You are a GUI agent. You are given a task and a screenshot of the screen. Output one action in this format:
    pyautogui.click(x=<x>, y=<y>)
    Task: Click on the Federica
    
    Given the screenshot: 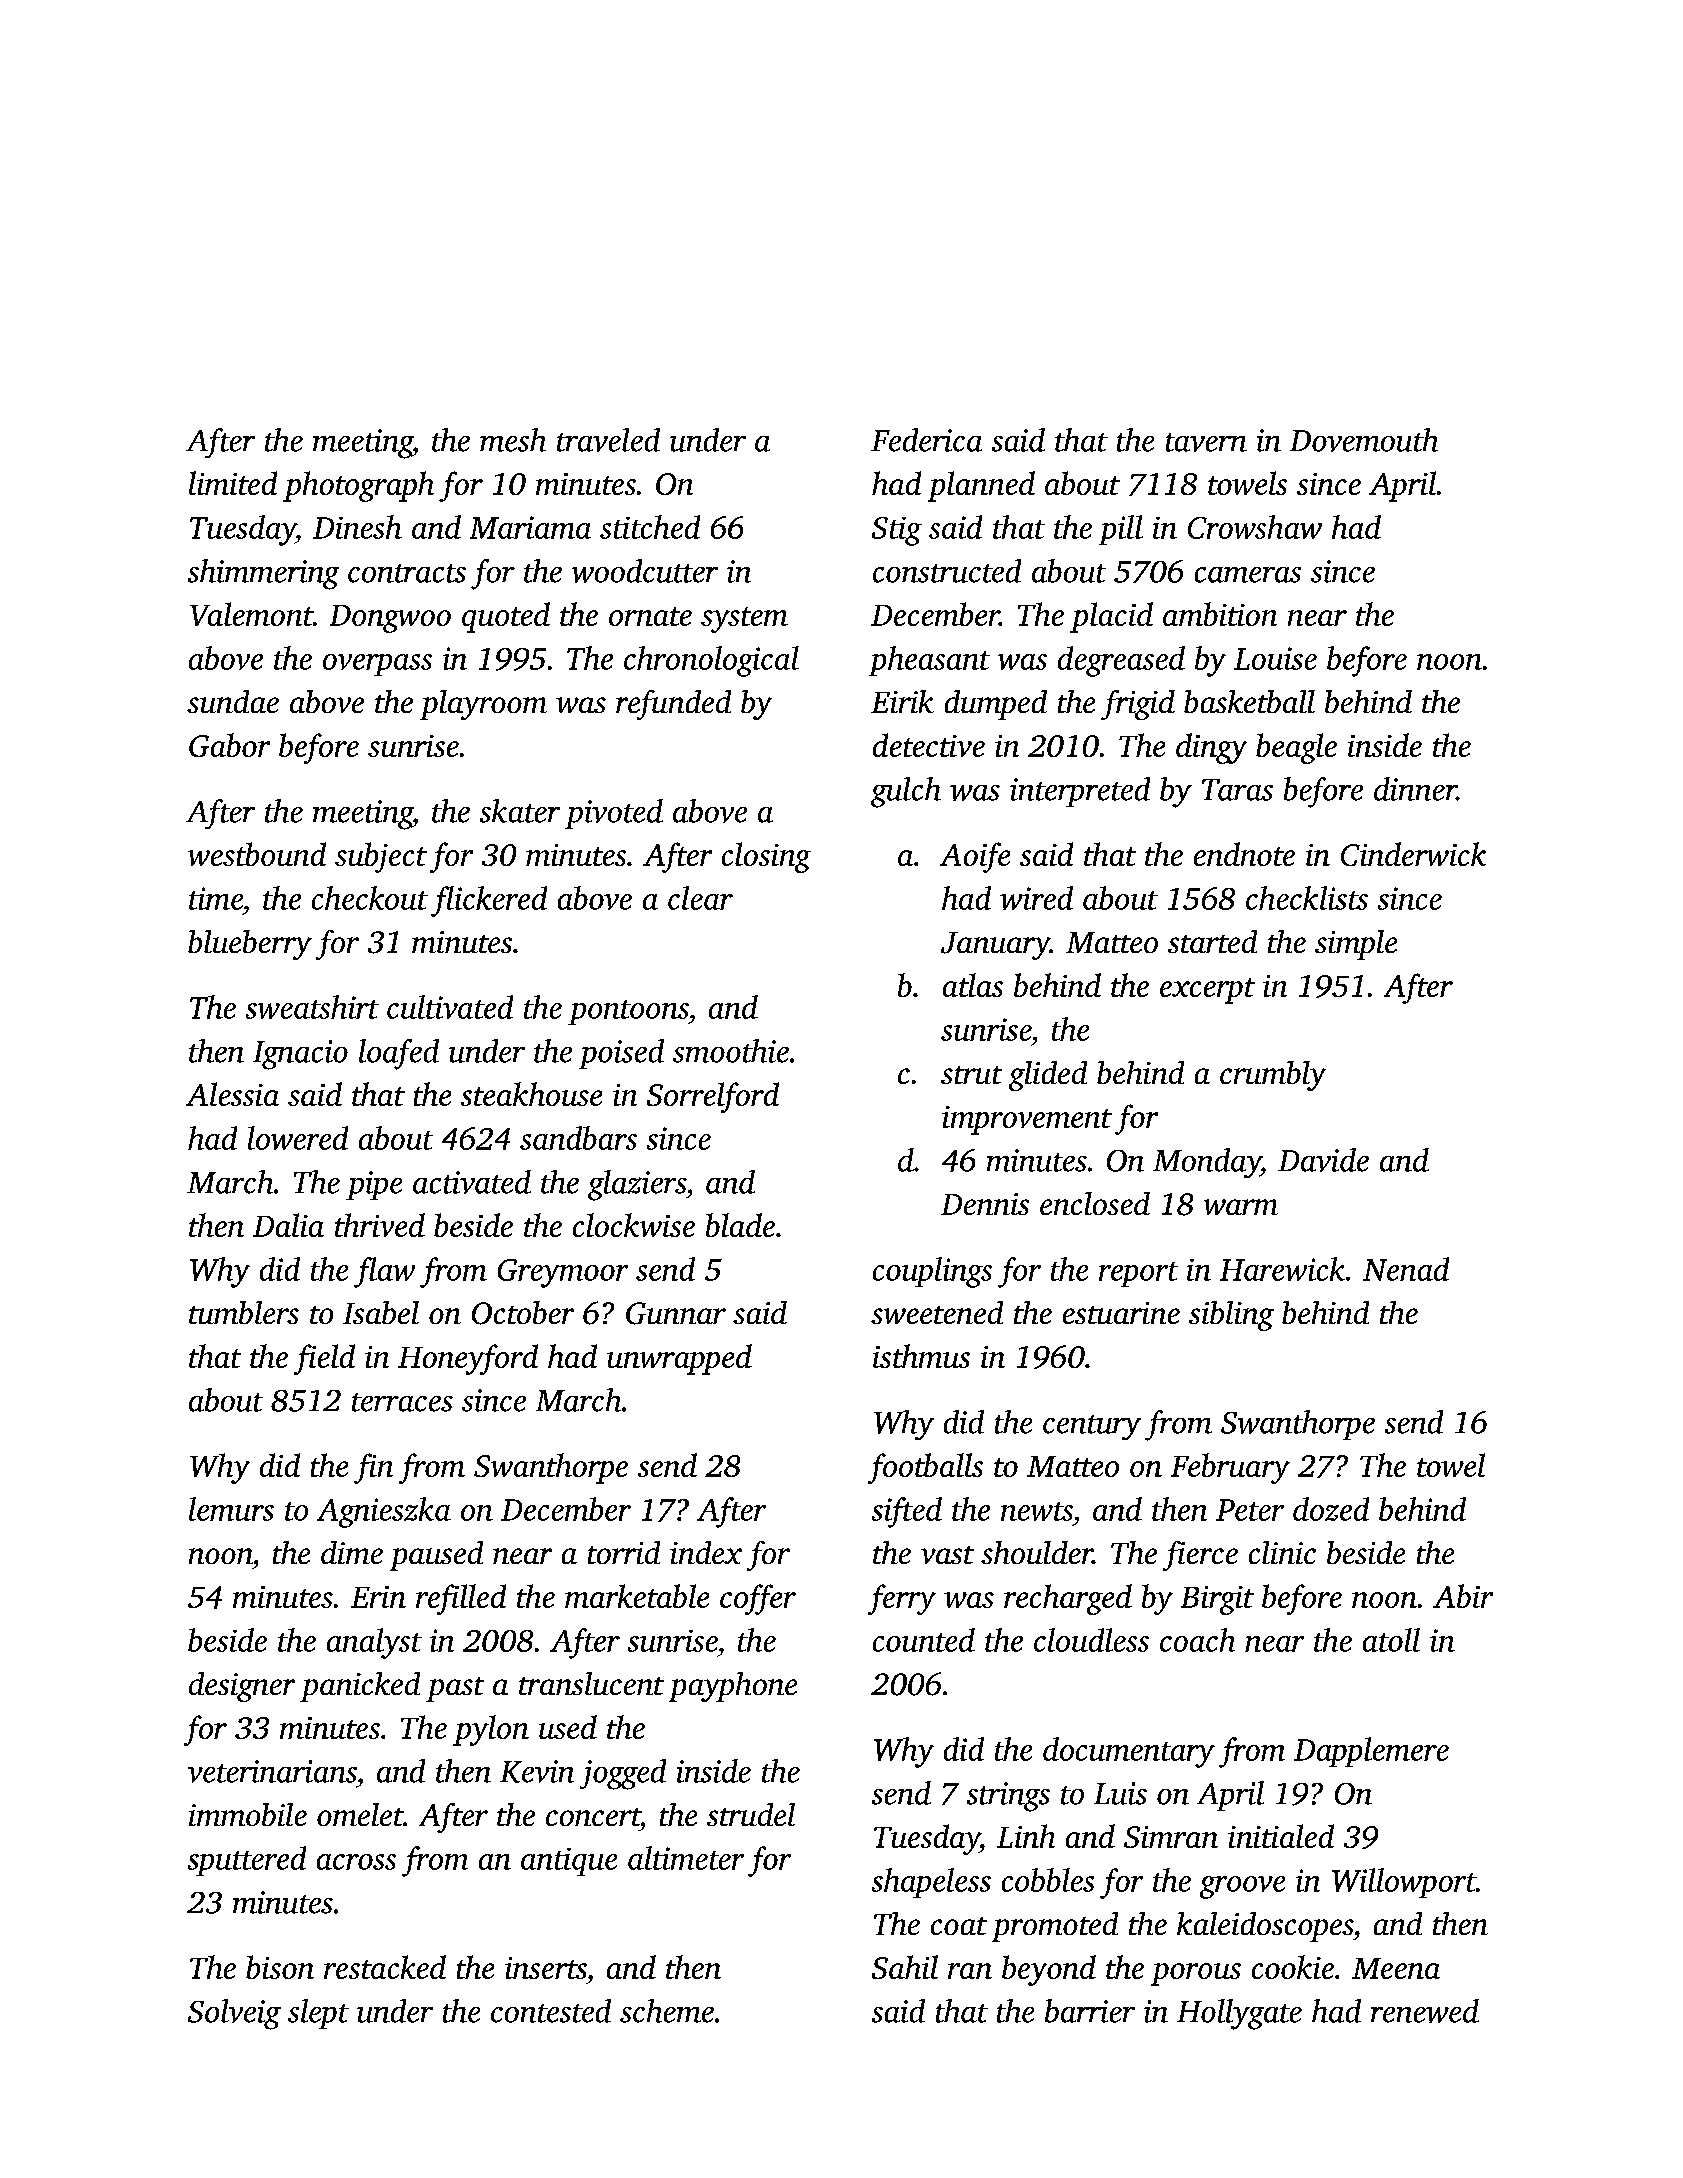 What is the action you would take?
    pyautogui.click(x=926, y=440)
